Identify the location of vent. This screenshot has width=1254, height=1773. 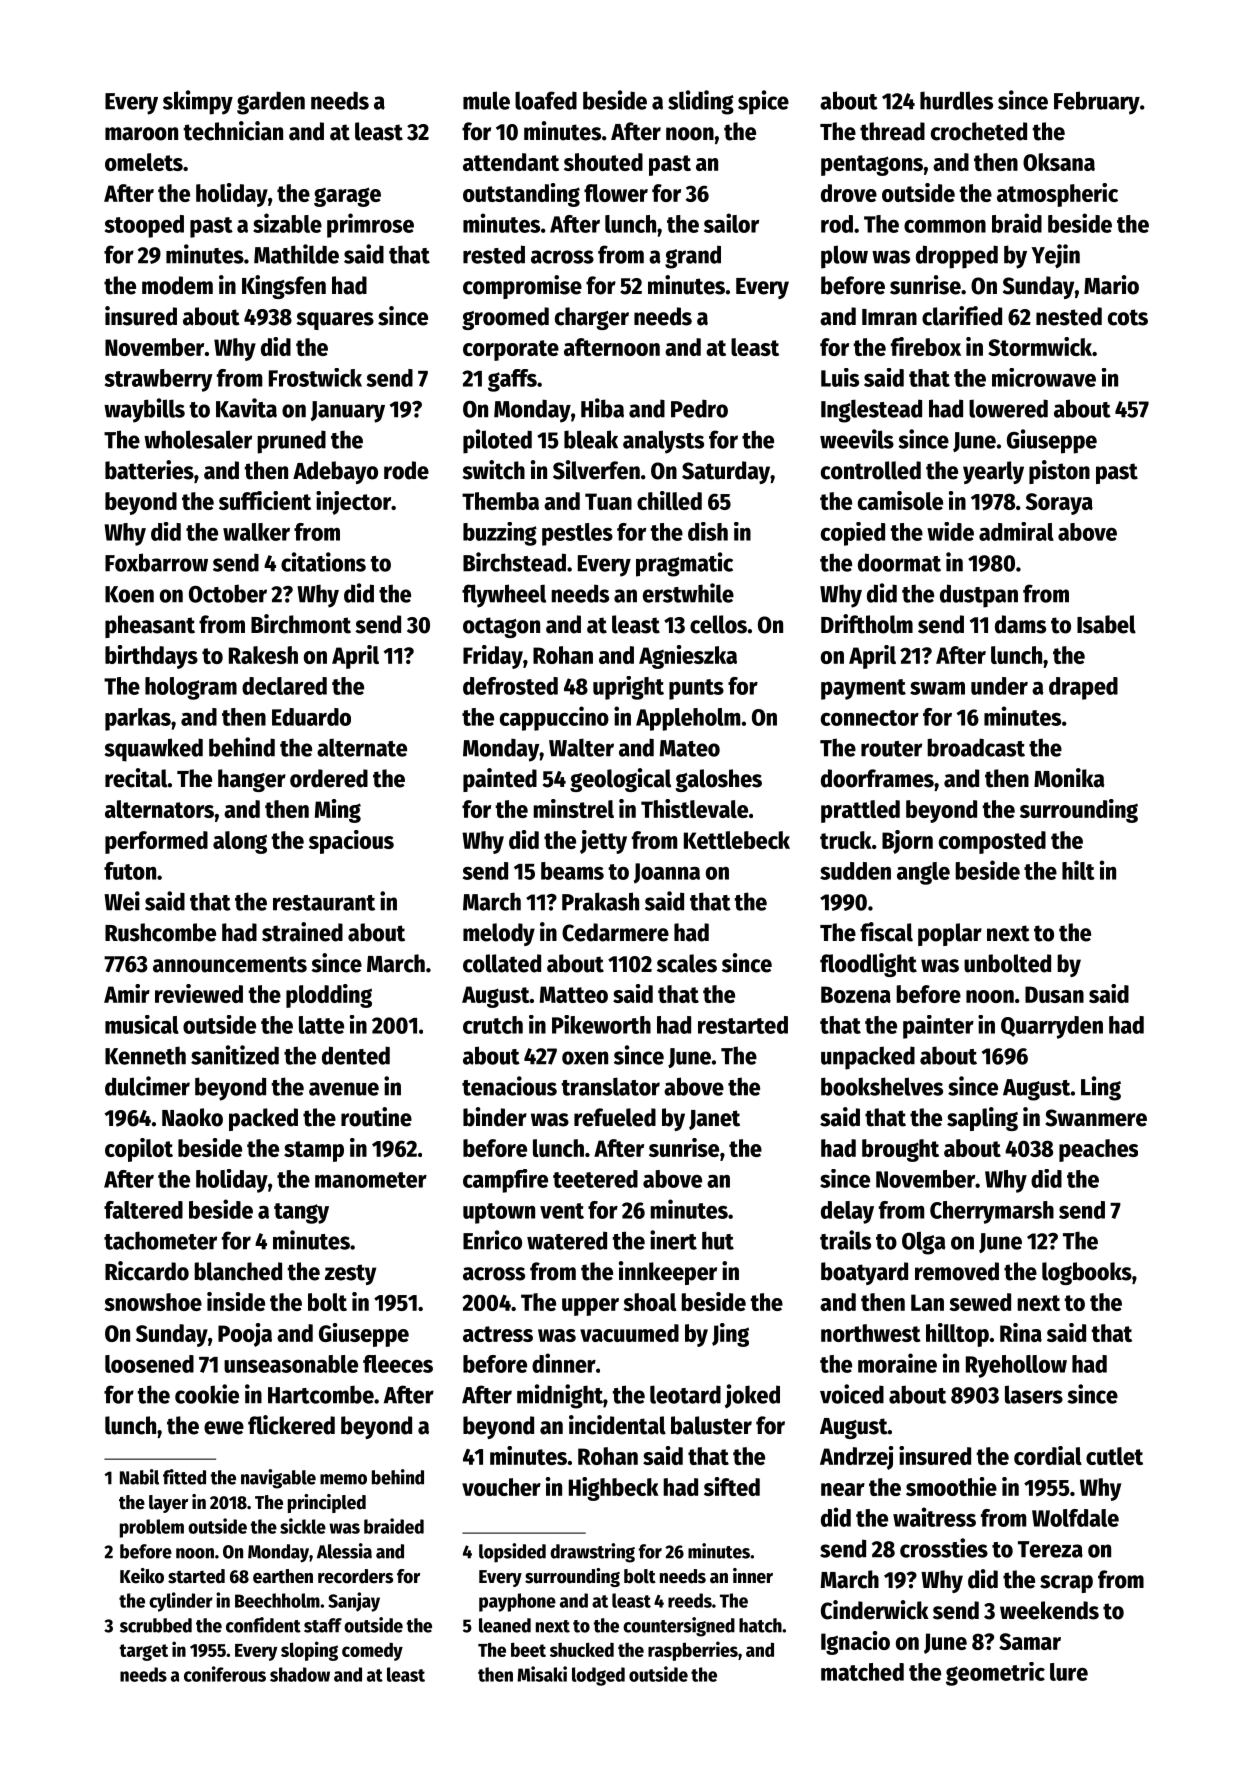
(562, 1211).
